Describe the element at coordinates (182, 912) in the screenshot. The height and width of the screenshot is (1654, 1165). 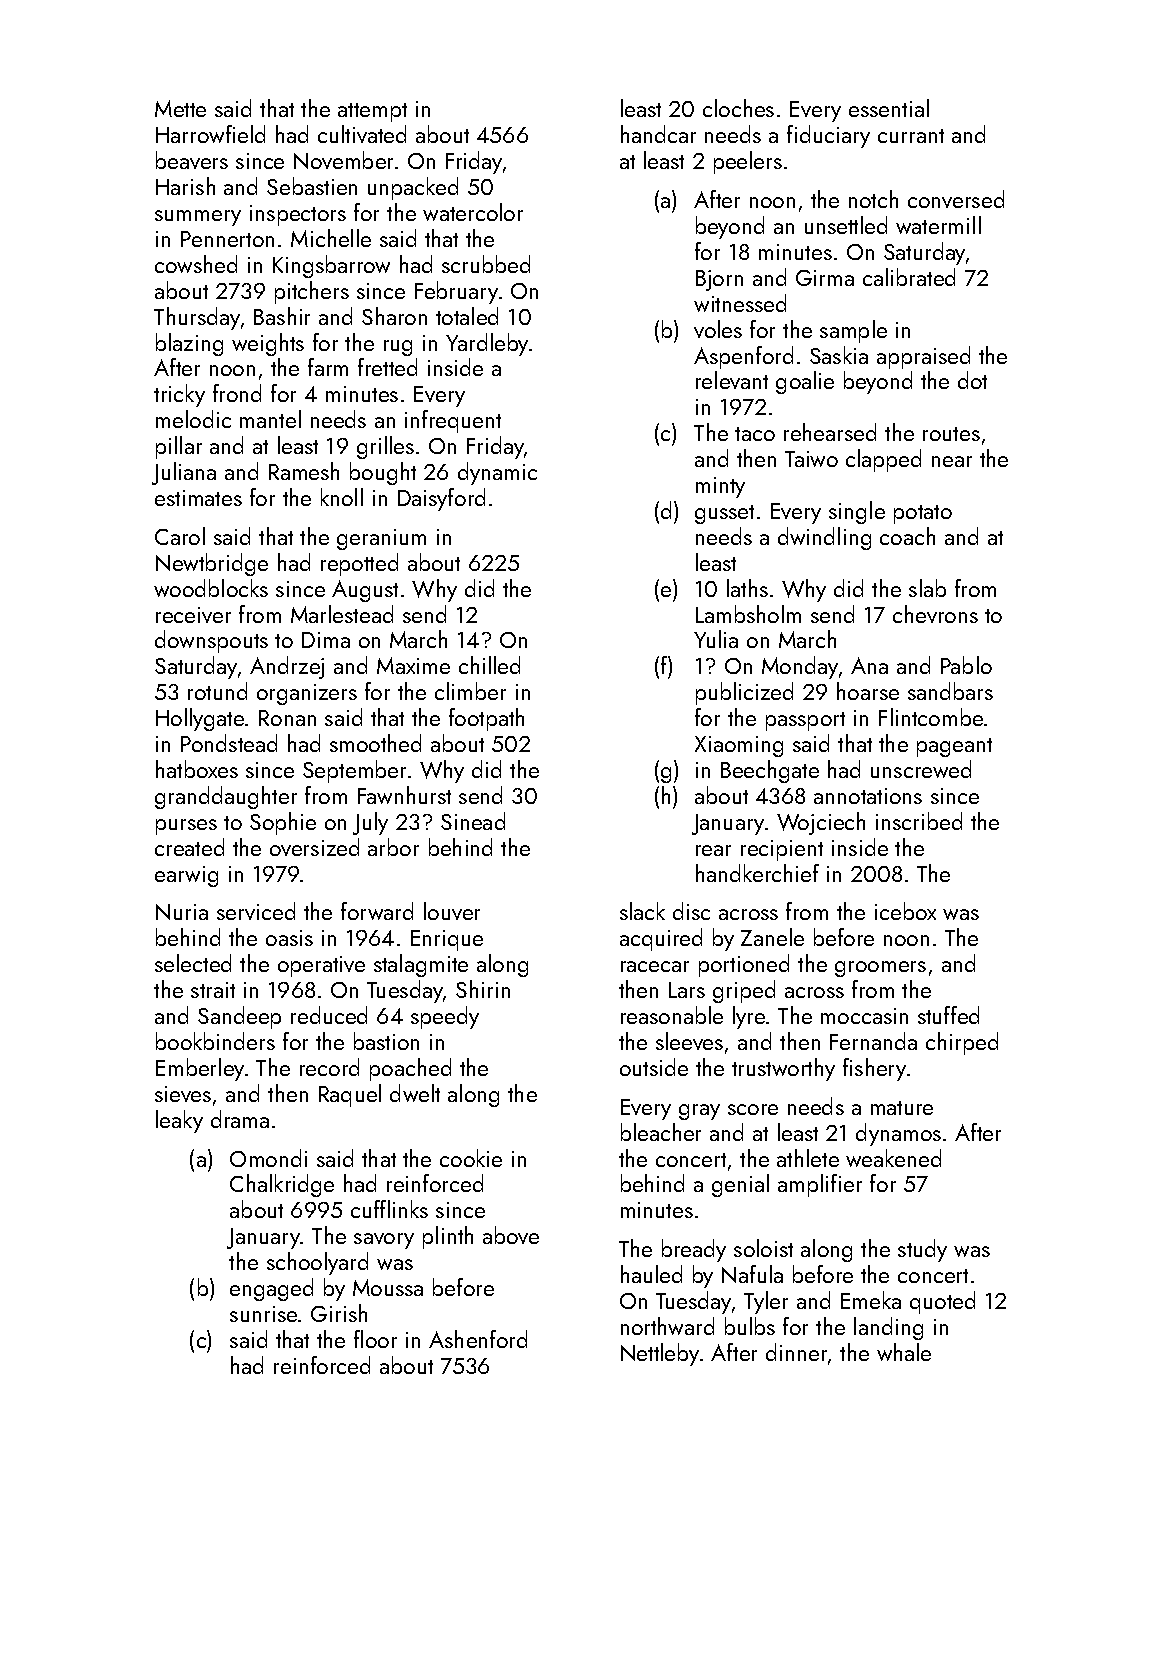
I see `Nuria` at that location.
